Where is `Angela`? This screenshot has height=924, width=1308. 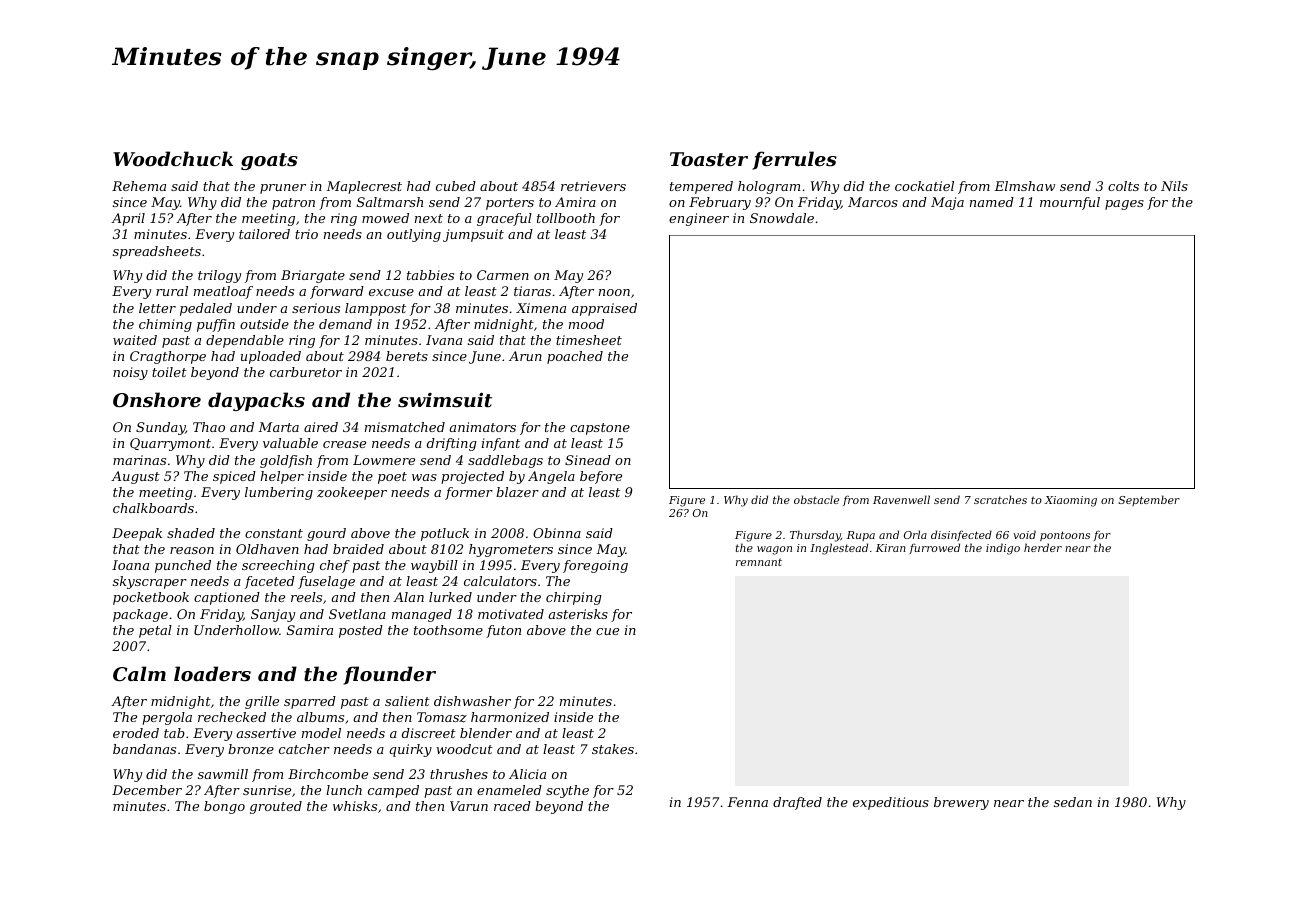 Angela is located at coordinates (551, 477).
